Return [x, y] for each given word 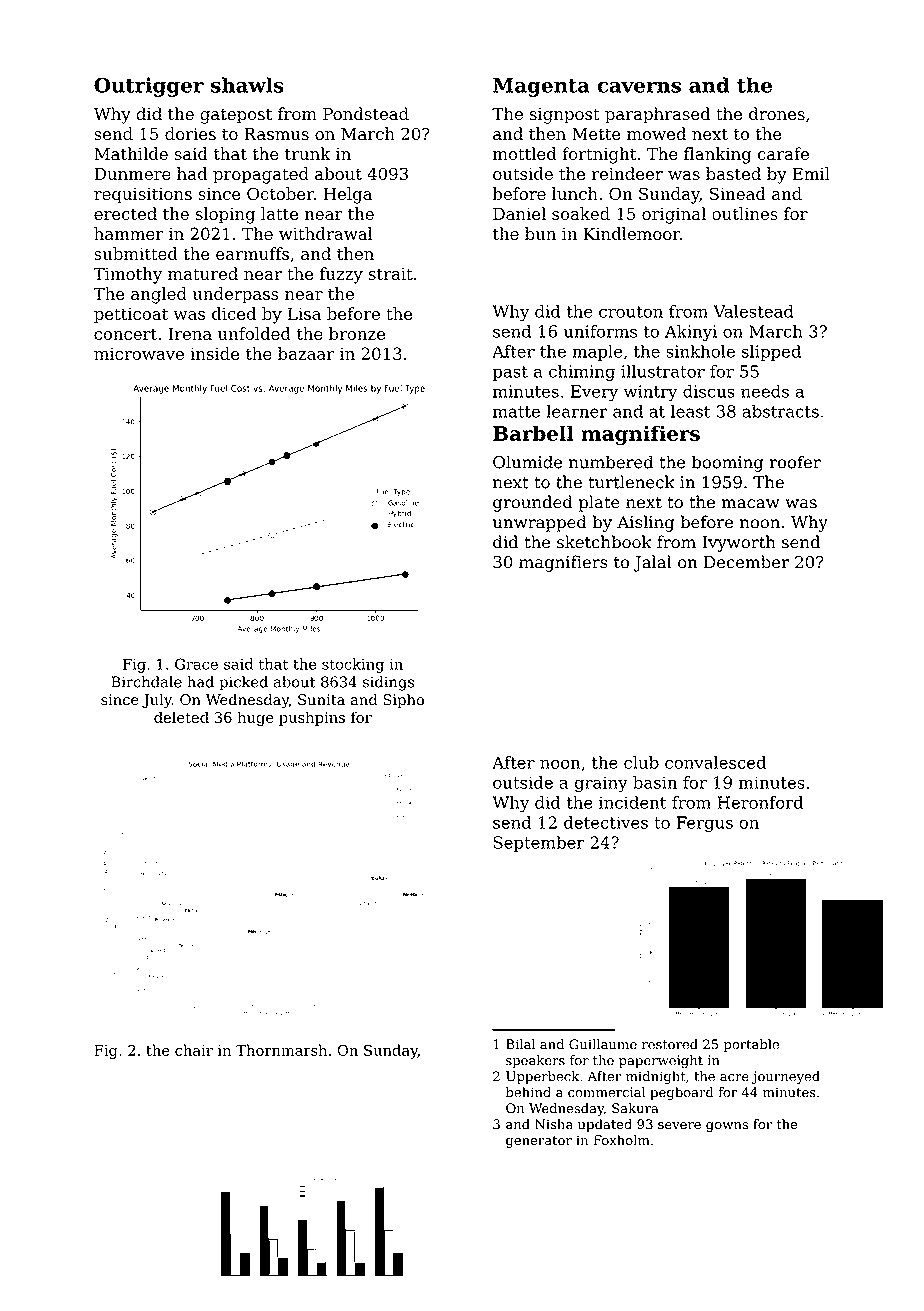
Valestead [753, 311]
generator [539, 1142]
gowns [727, 1127]
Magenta [541, 87]
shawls [247, 85]
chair [194, 1050]
